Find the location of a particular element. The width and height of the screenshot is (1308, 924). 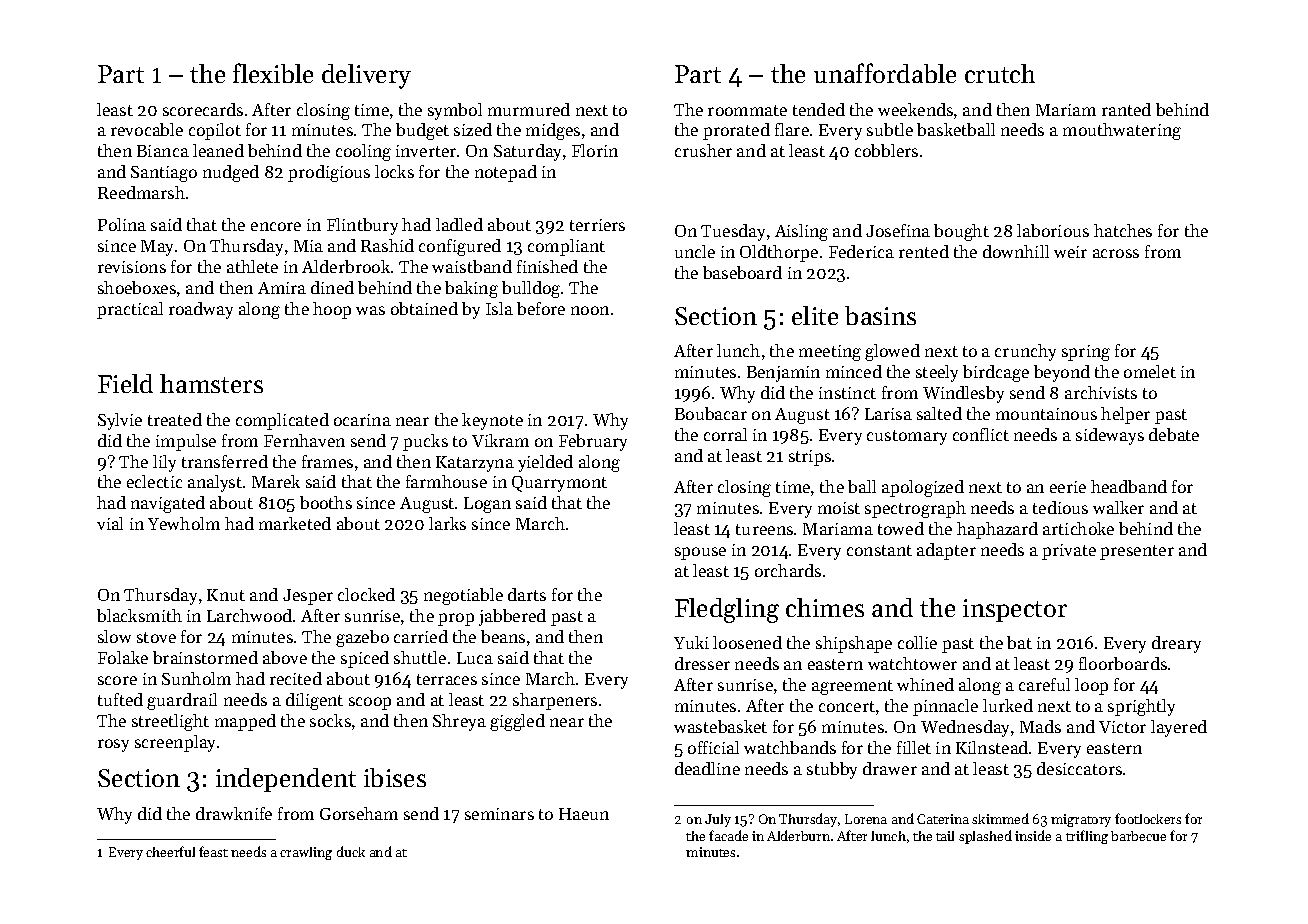

presenter is located at coordinates (1137, 552).
